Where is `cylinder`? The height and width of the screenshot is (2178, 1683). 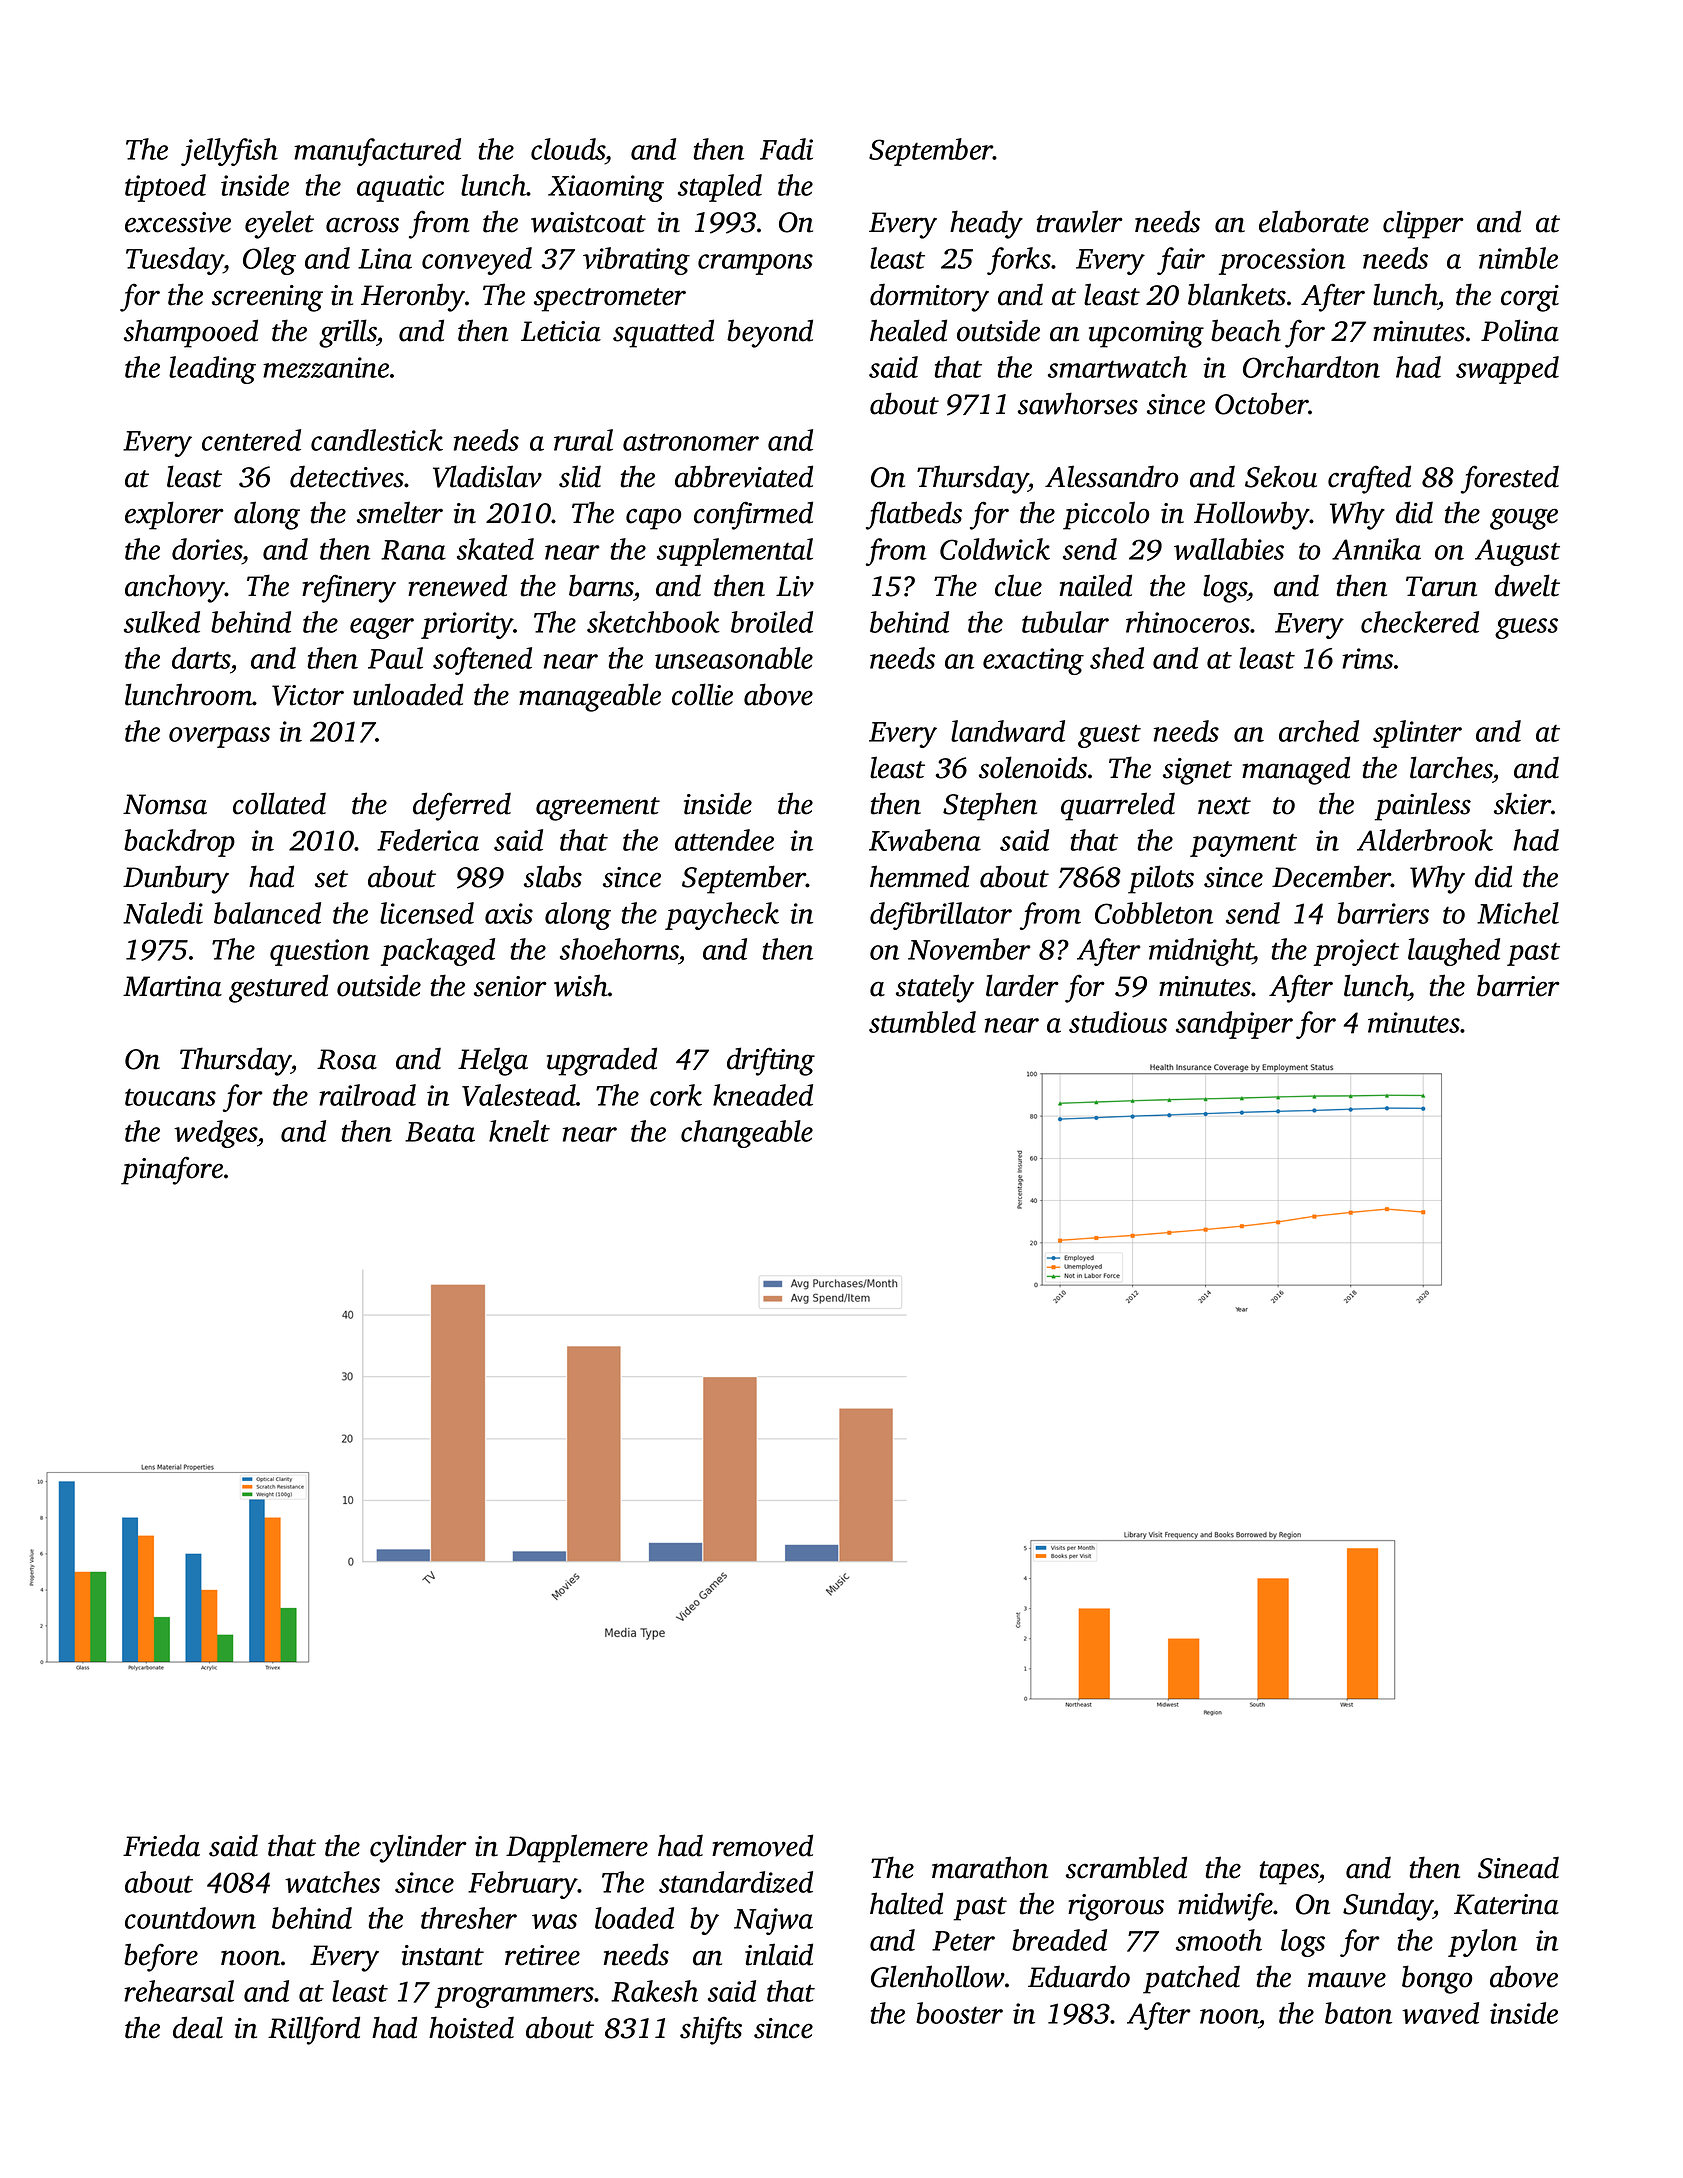
cylinder is located at coordinates (418, 1848).
